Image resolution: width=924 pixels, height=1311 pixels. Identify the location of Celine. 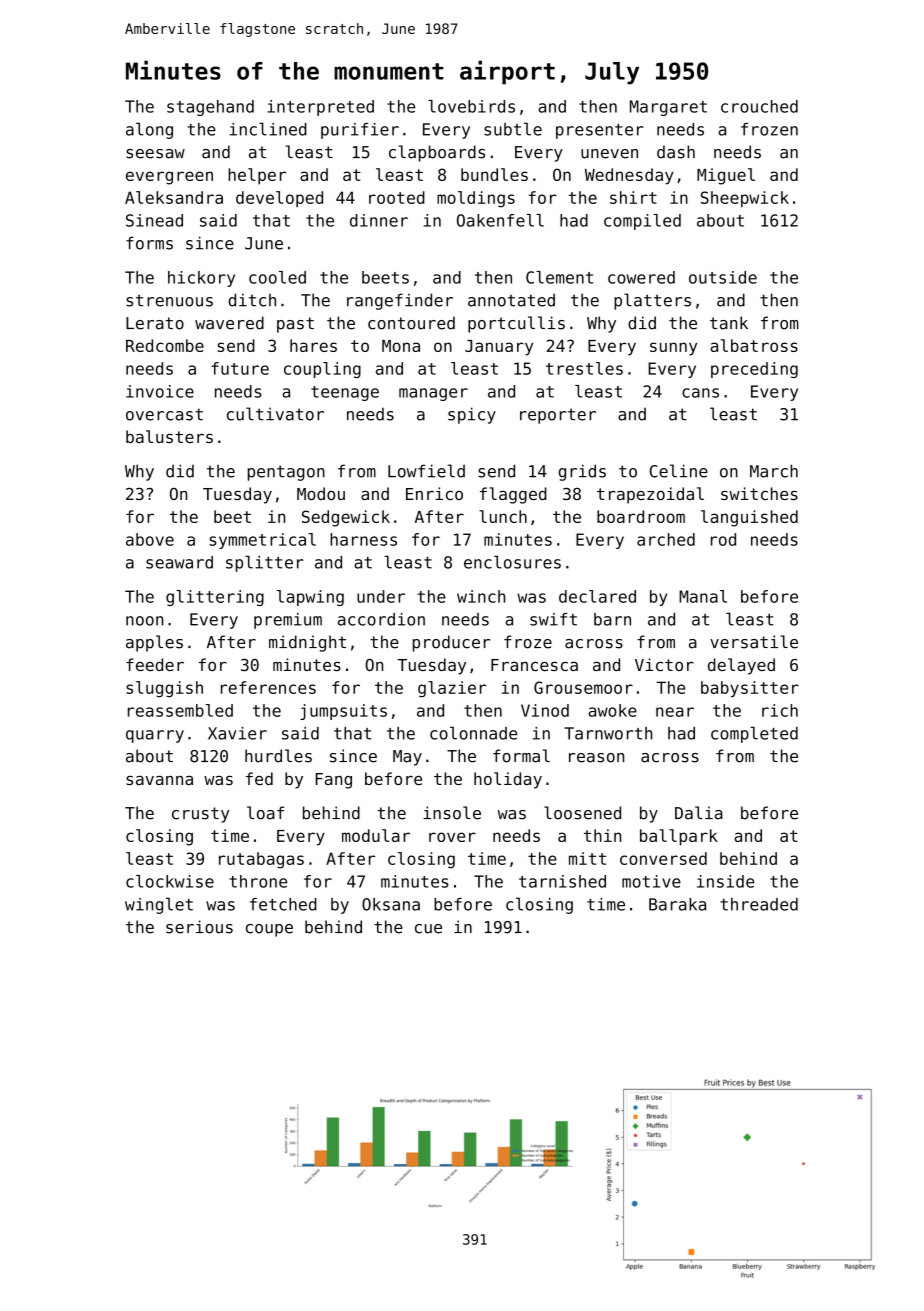
(679, 471).
